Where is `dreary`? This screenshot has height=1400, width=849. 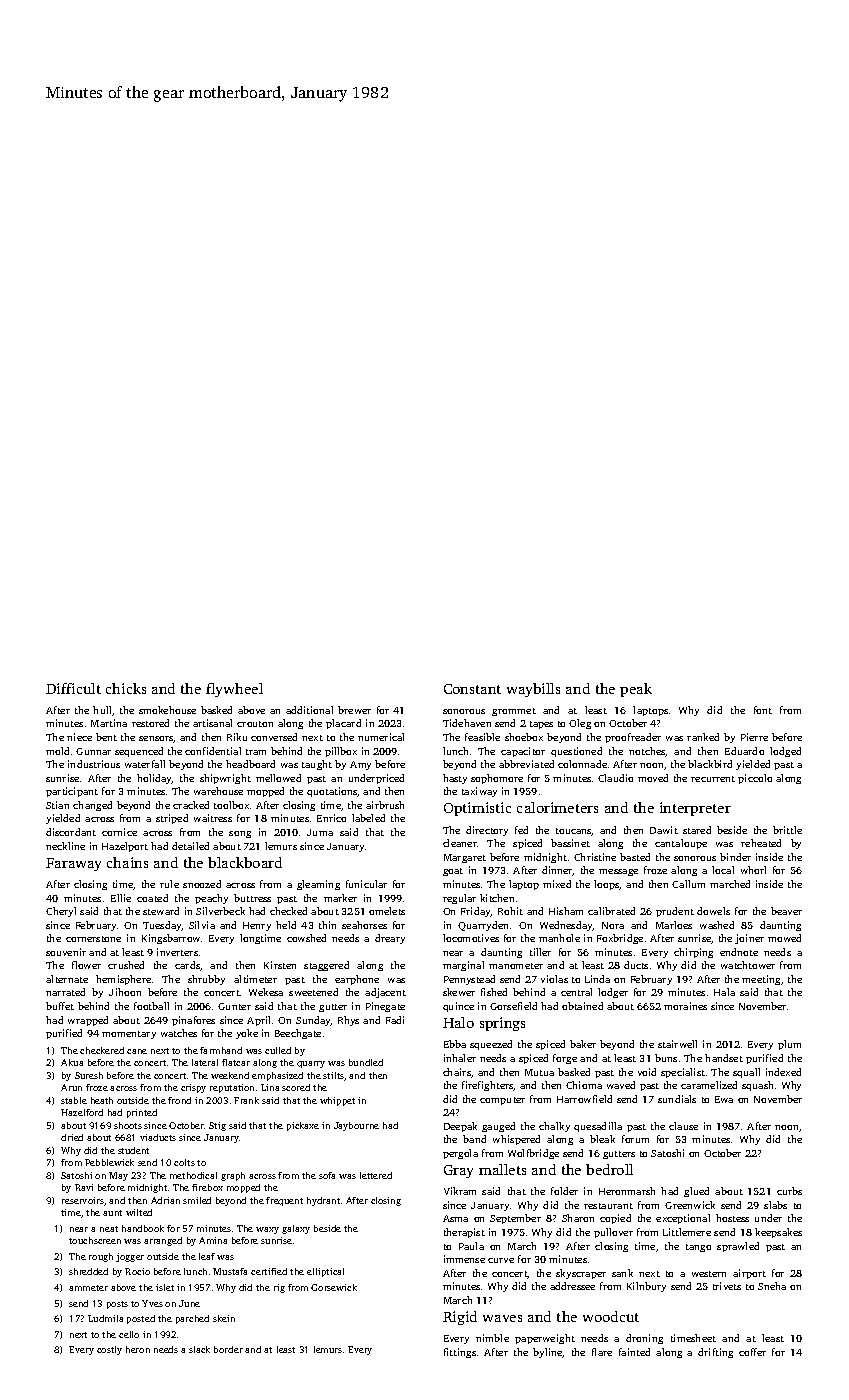 dreary is located at coordinates (390, 939).
